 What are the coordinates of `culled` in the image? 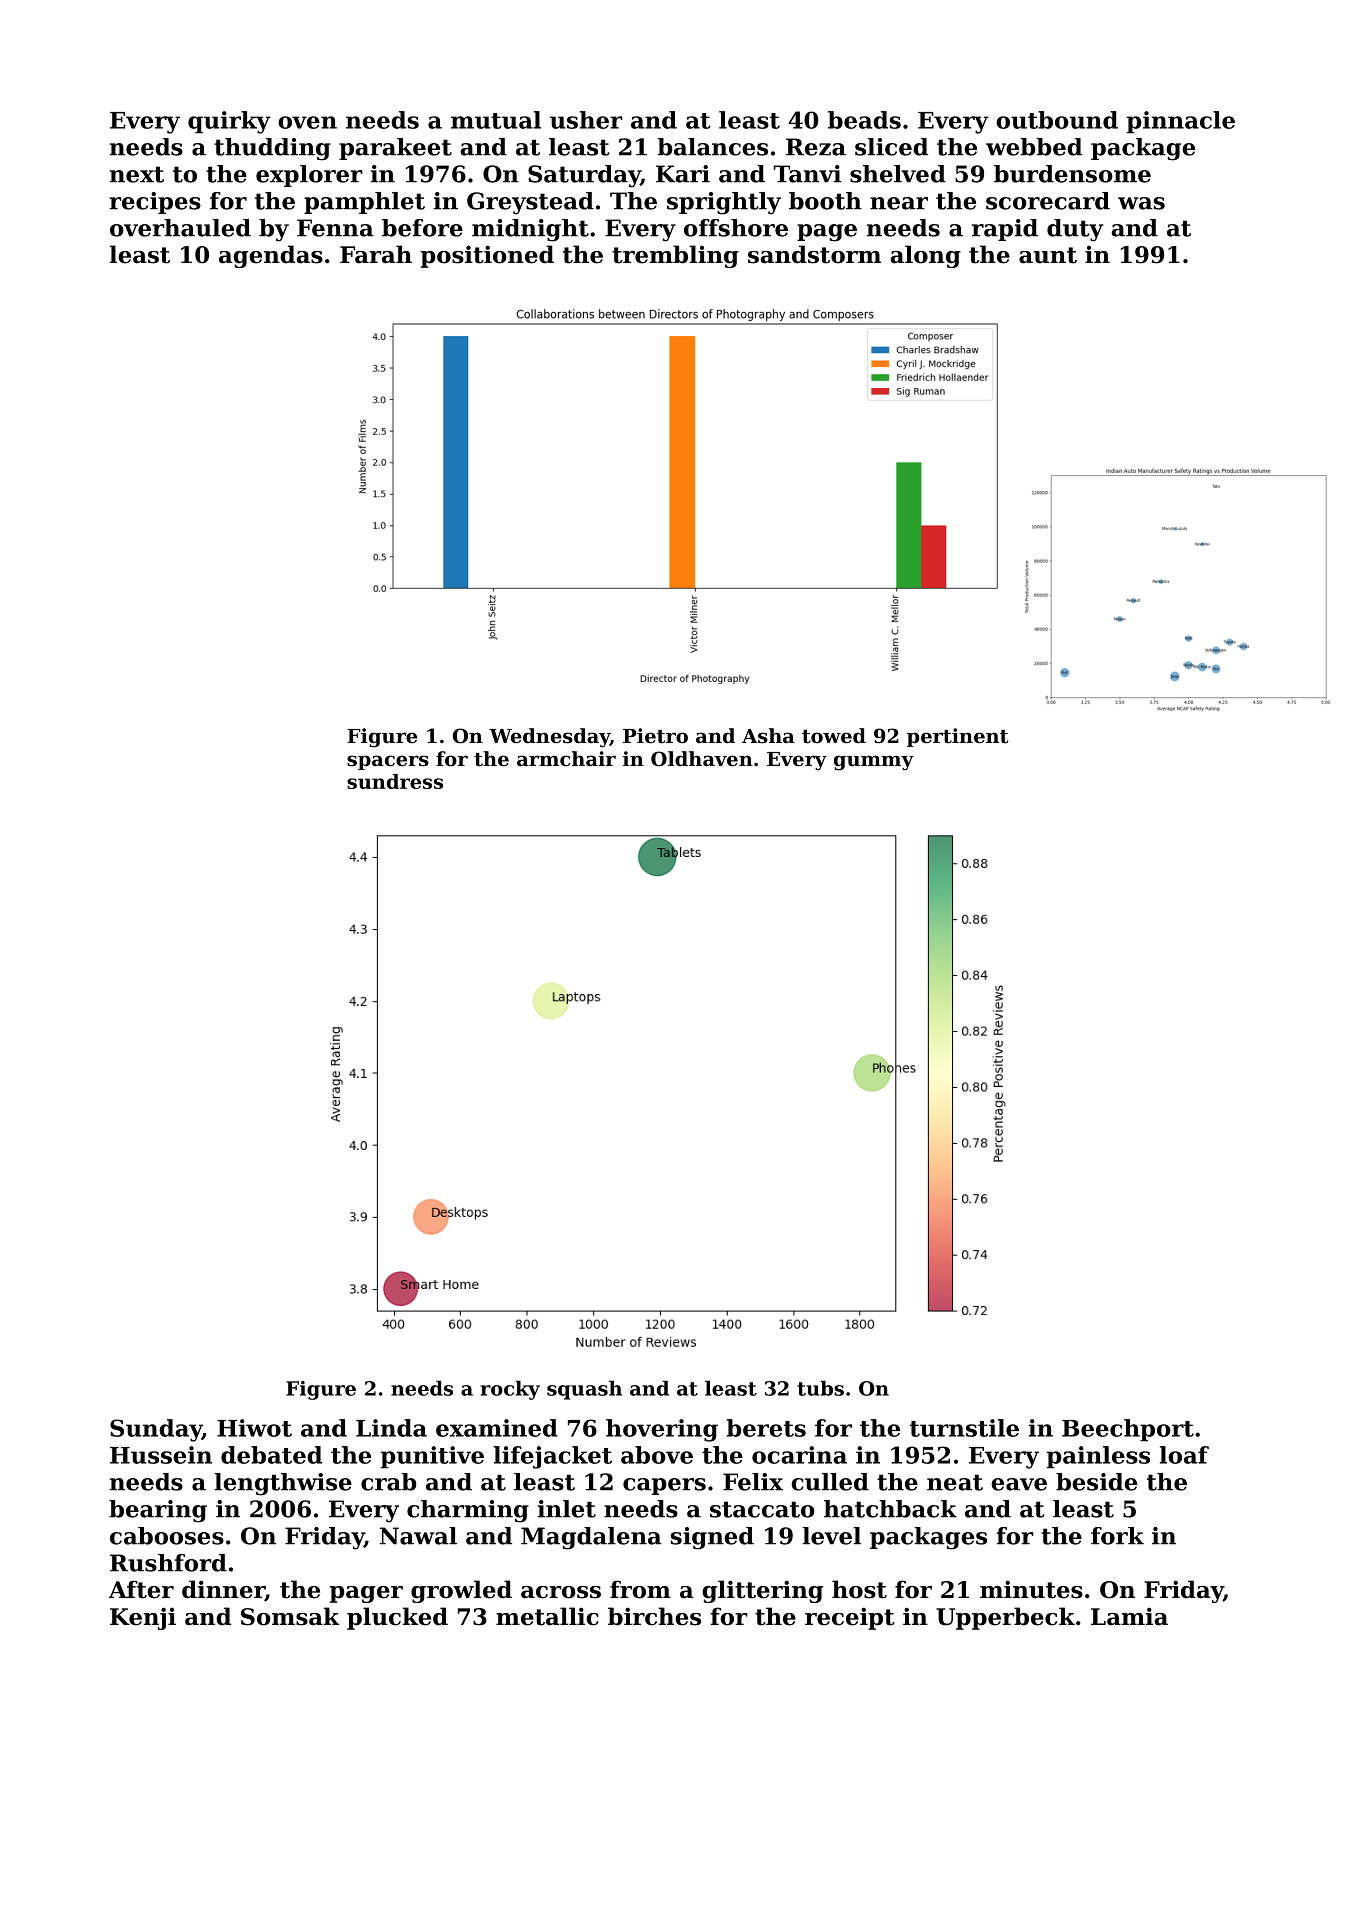 It's located at (830, 1482).
